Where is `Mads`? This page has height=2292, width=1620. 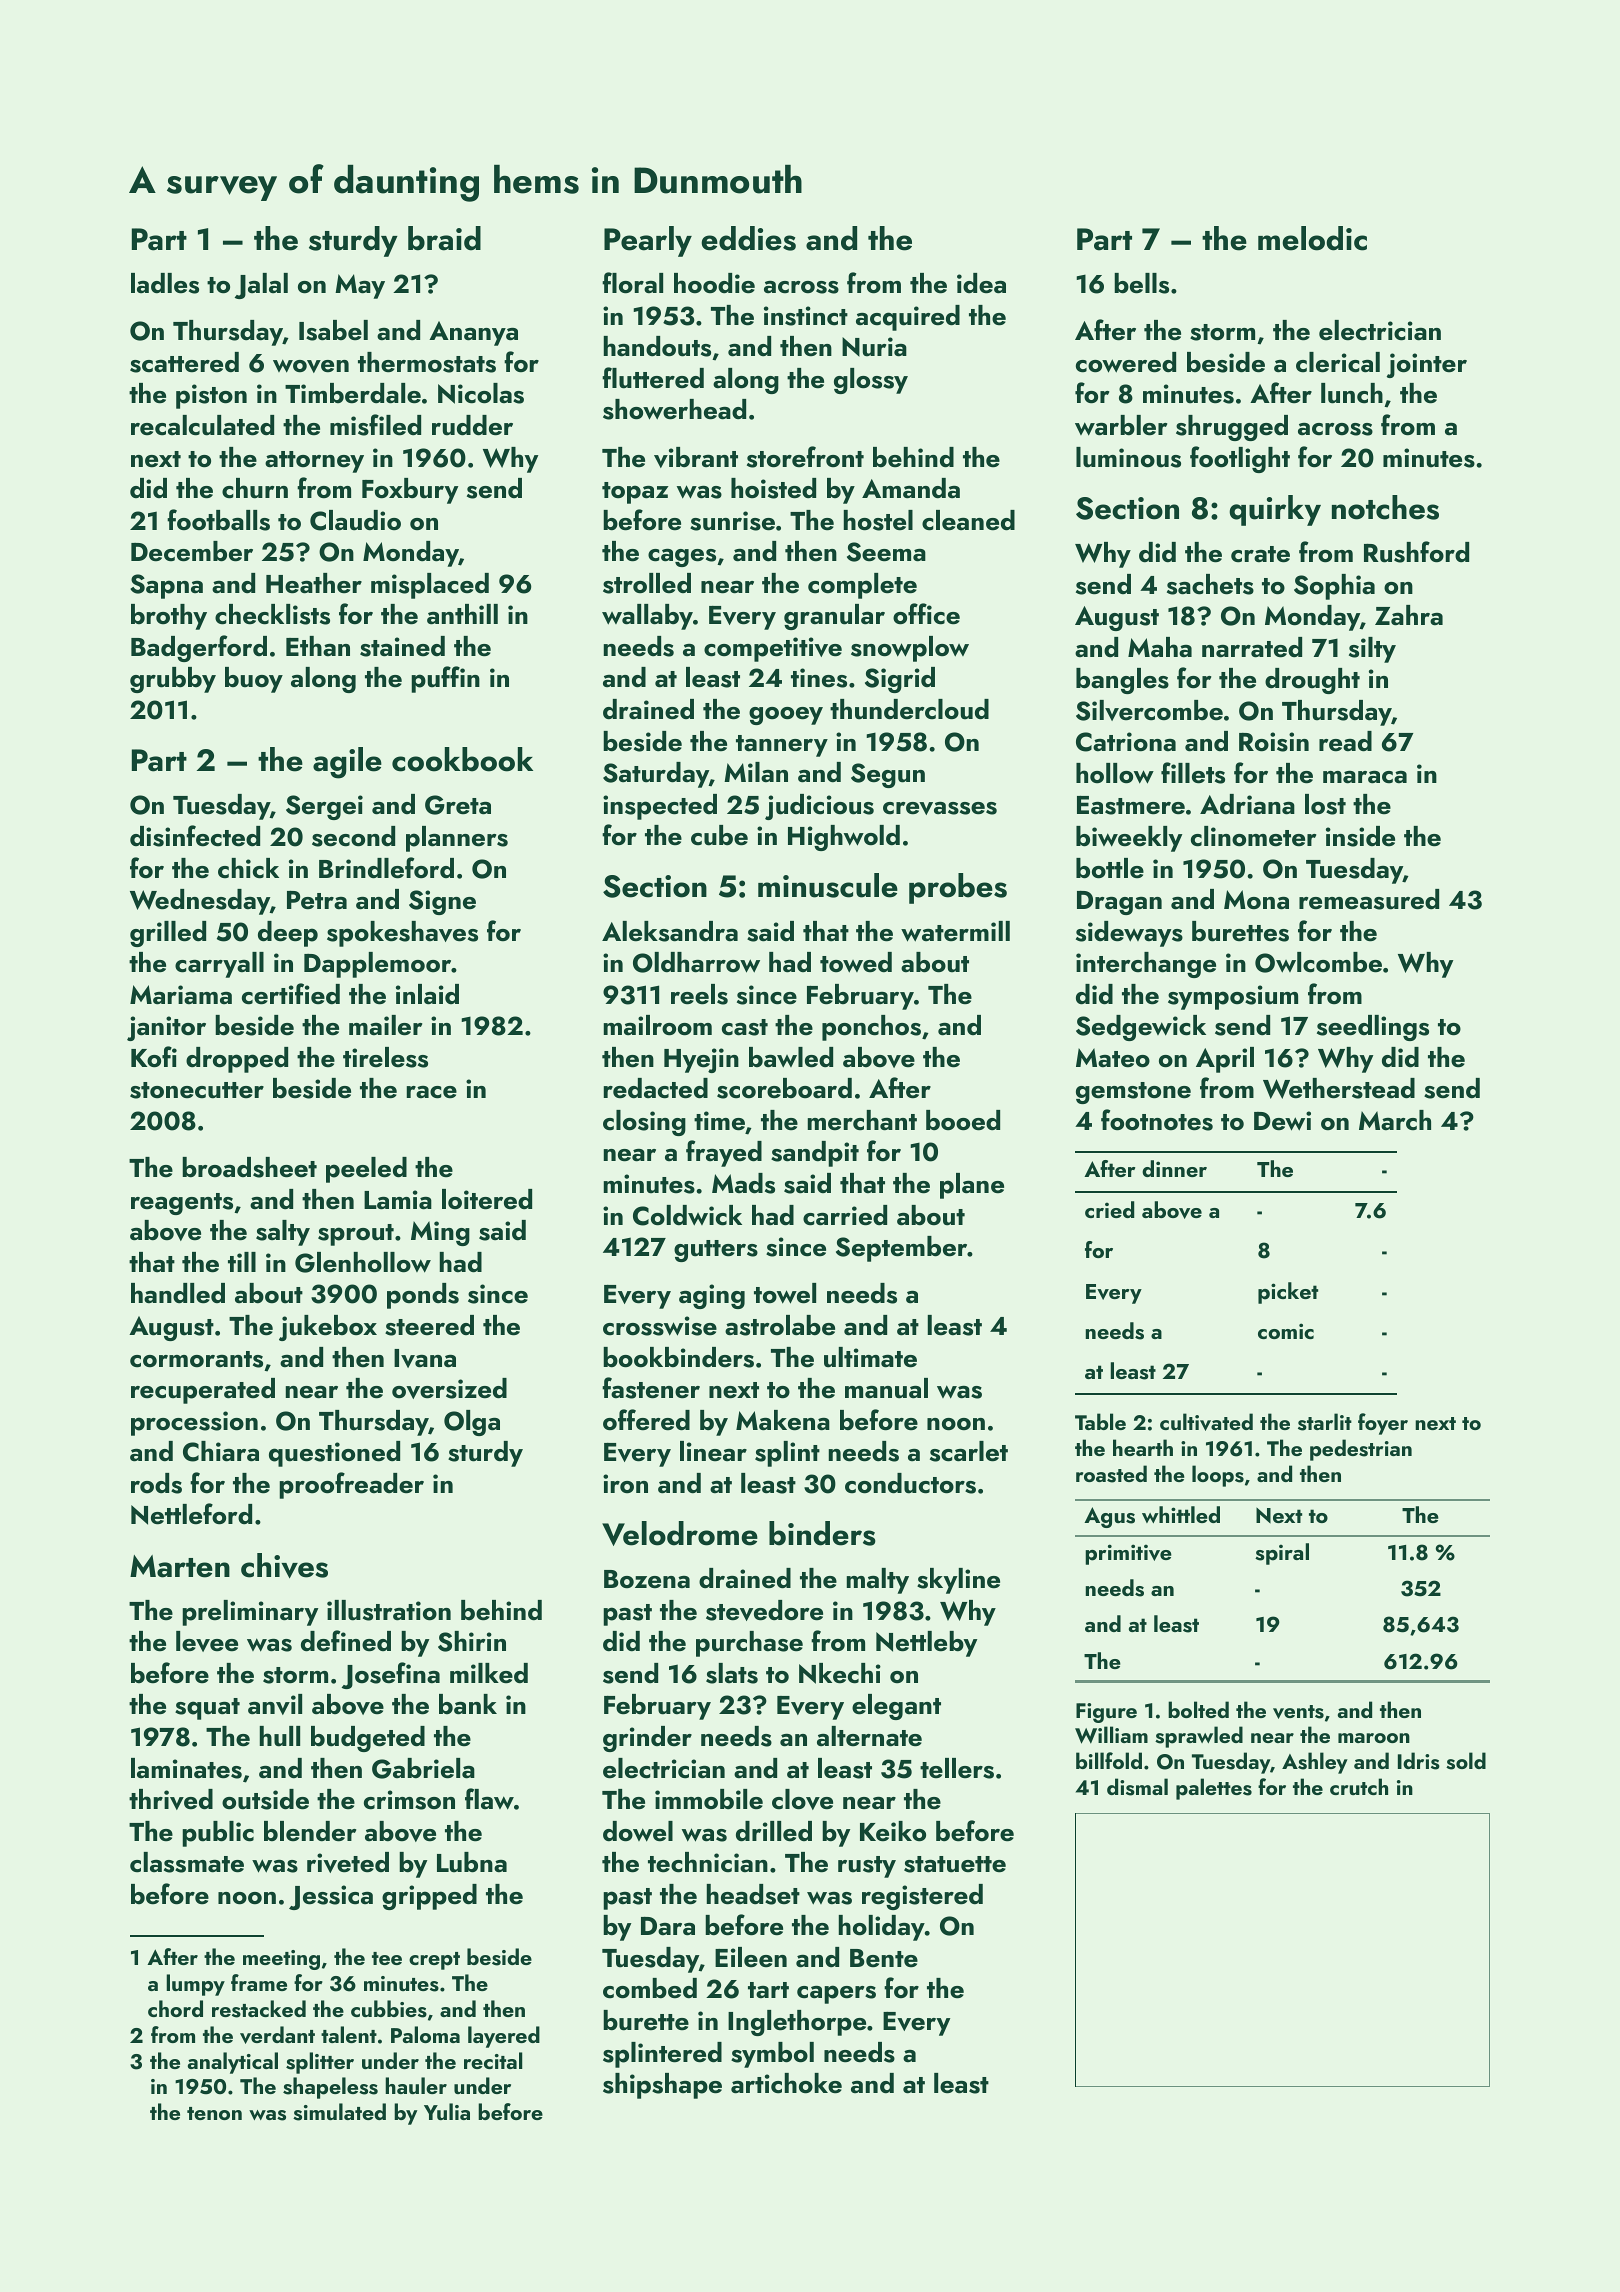
Mads is located at coordinates (743, 1183).
